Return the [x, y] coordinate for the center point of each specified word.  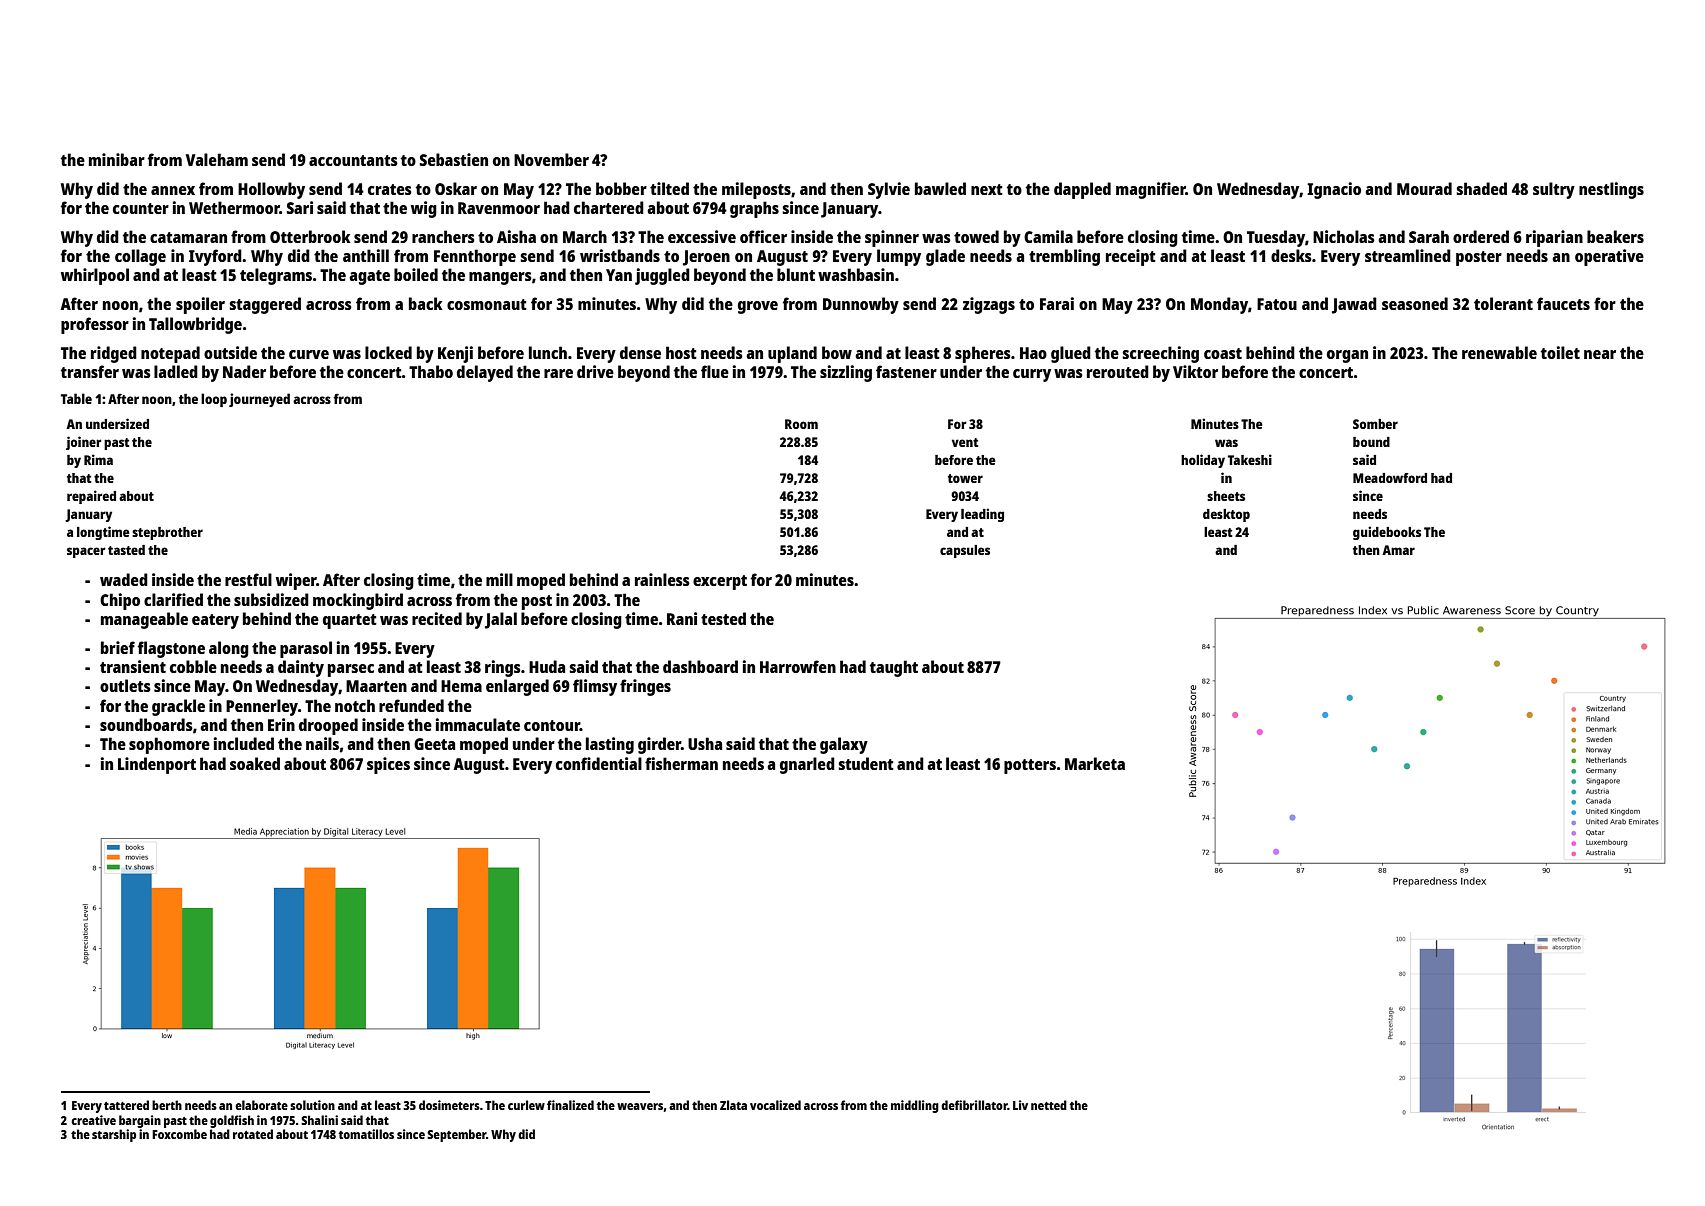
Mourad [1424, 188]
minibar [117, 159]
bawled [940, 188]
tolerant [1503, 303]
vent [965, 442]
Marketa [1095, 763]
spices [388, 765]
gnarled [807, 765]
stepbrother [167, 533]
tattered [126, 1105]
